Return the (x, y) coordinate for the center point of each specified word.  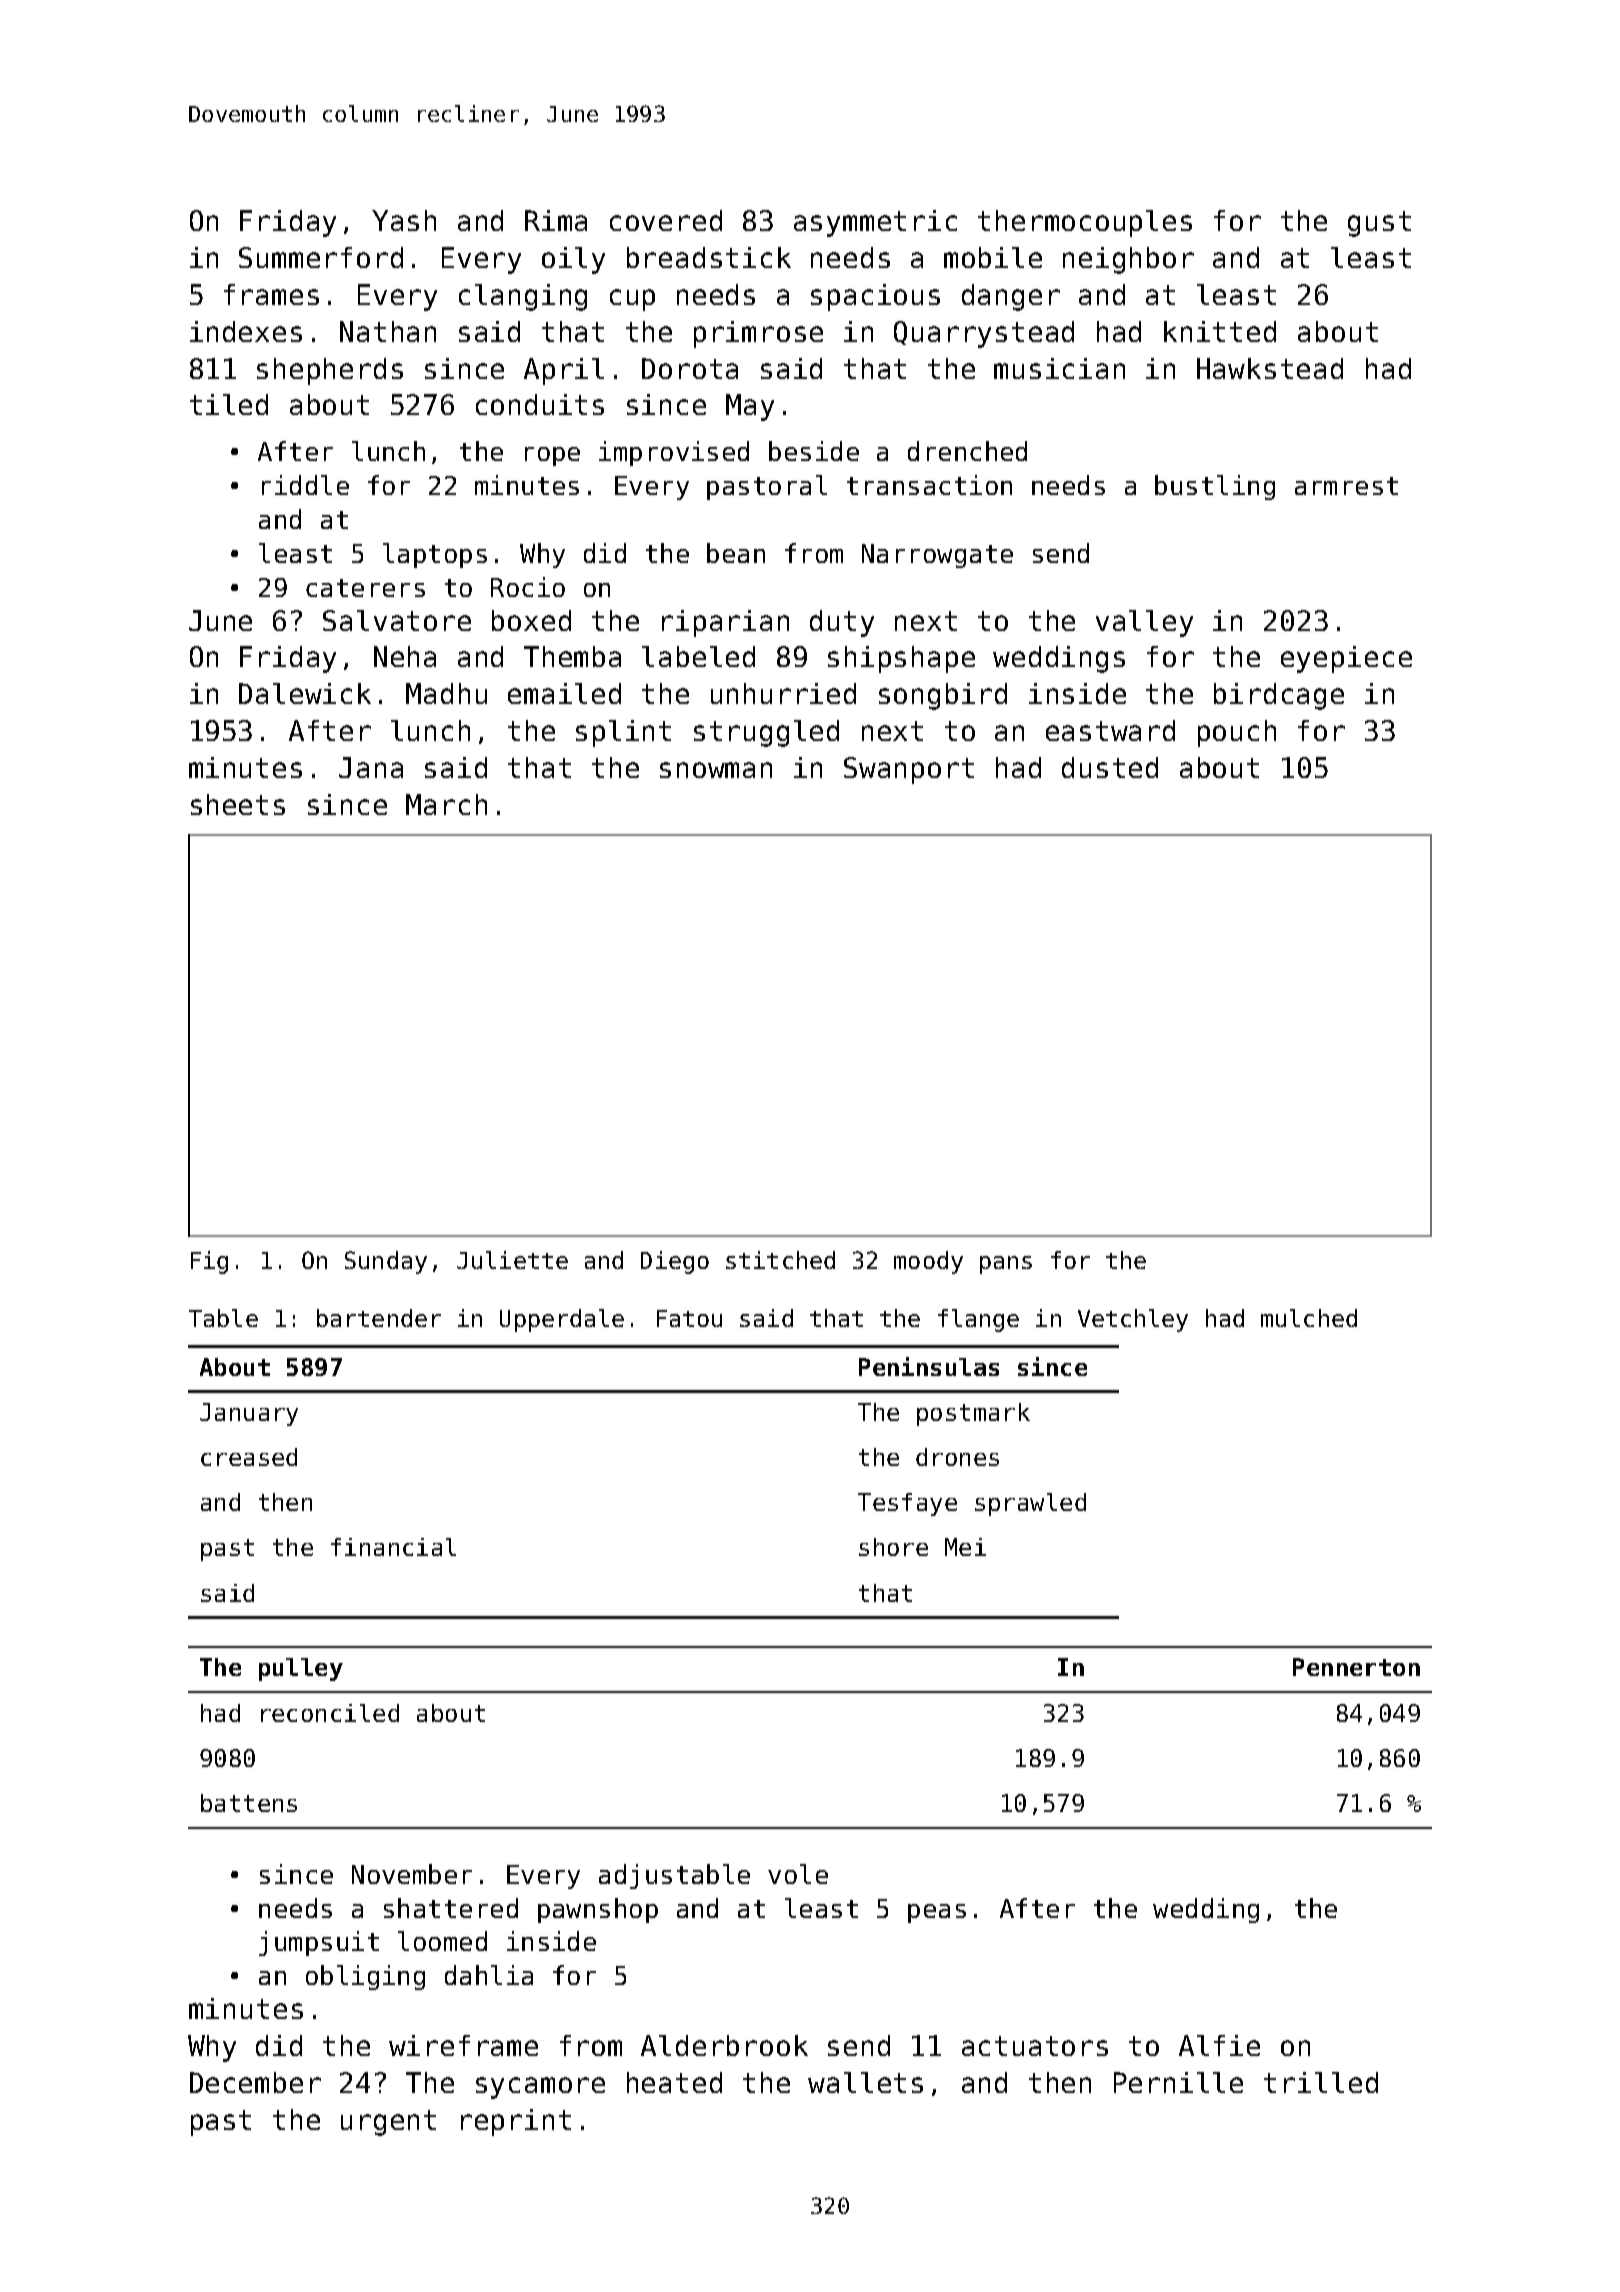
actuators (1035, 2046)
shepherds (330, 371)
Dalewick (305, 693)
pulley (301, 1669)
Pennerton (1356, 1667)
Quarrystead (984, 334)
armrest (1346, 486)
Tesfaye (907, 1504)
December (255, 2082)
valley (1144, 623)
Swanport (909, 770)
